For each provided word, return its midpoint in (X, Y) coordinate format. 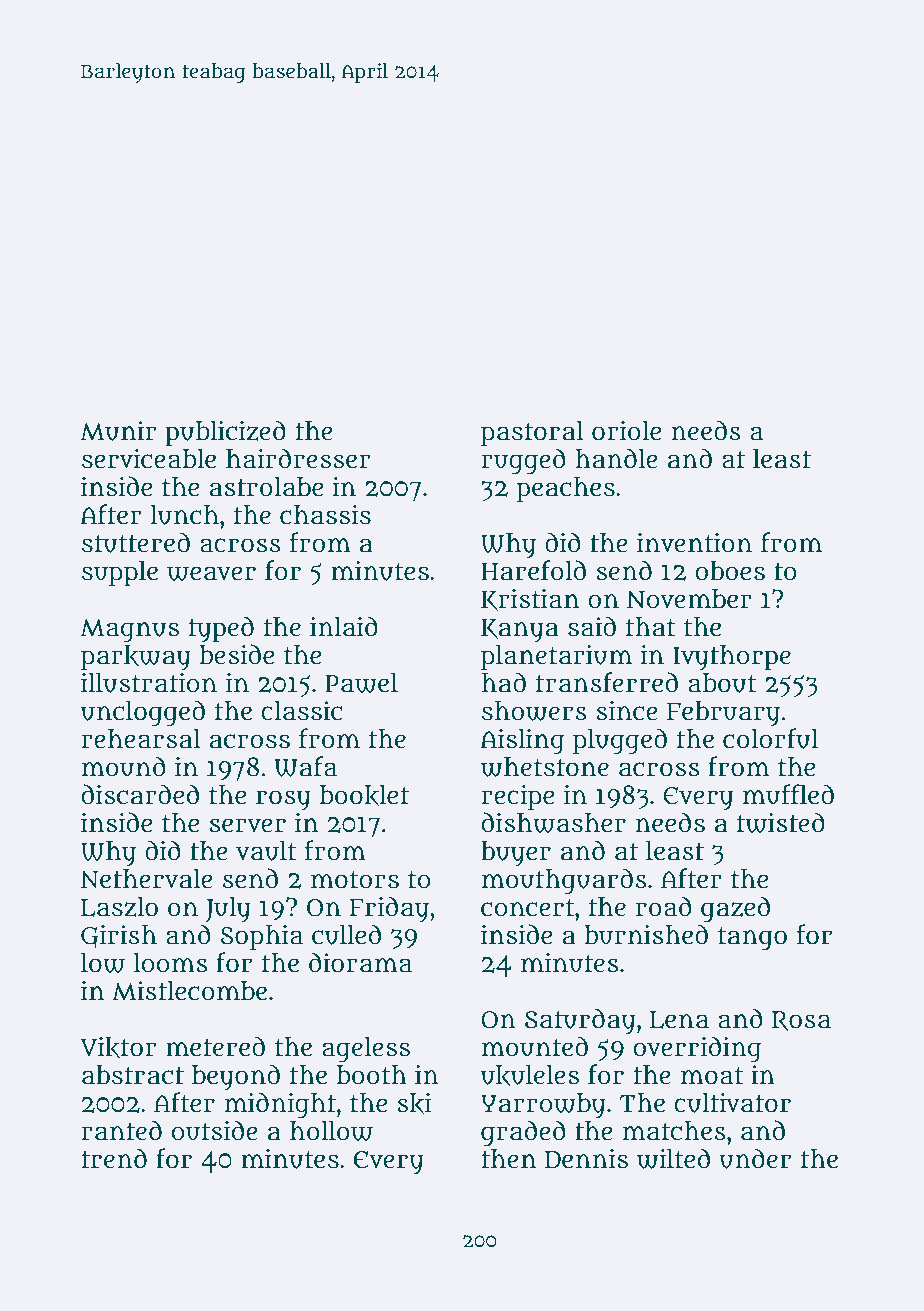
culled (346, 934)
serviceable (149, 459)
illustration (149, 683)
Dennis (586, 1159)
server (248, 825)
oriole (626, 431)
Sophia (261, 938)
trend (114, 1158)
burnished (646, 934)
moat (712, 1076)
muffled (788, 794)
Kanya (520, 631)
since (626, 711)
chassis (325, 515)
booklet (364, 795)
